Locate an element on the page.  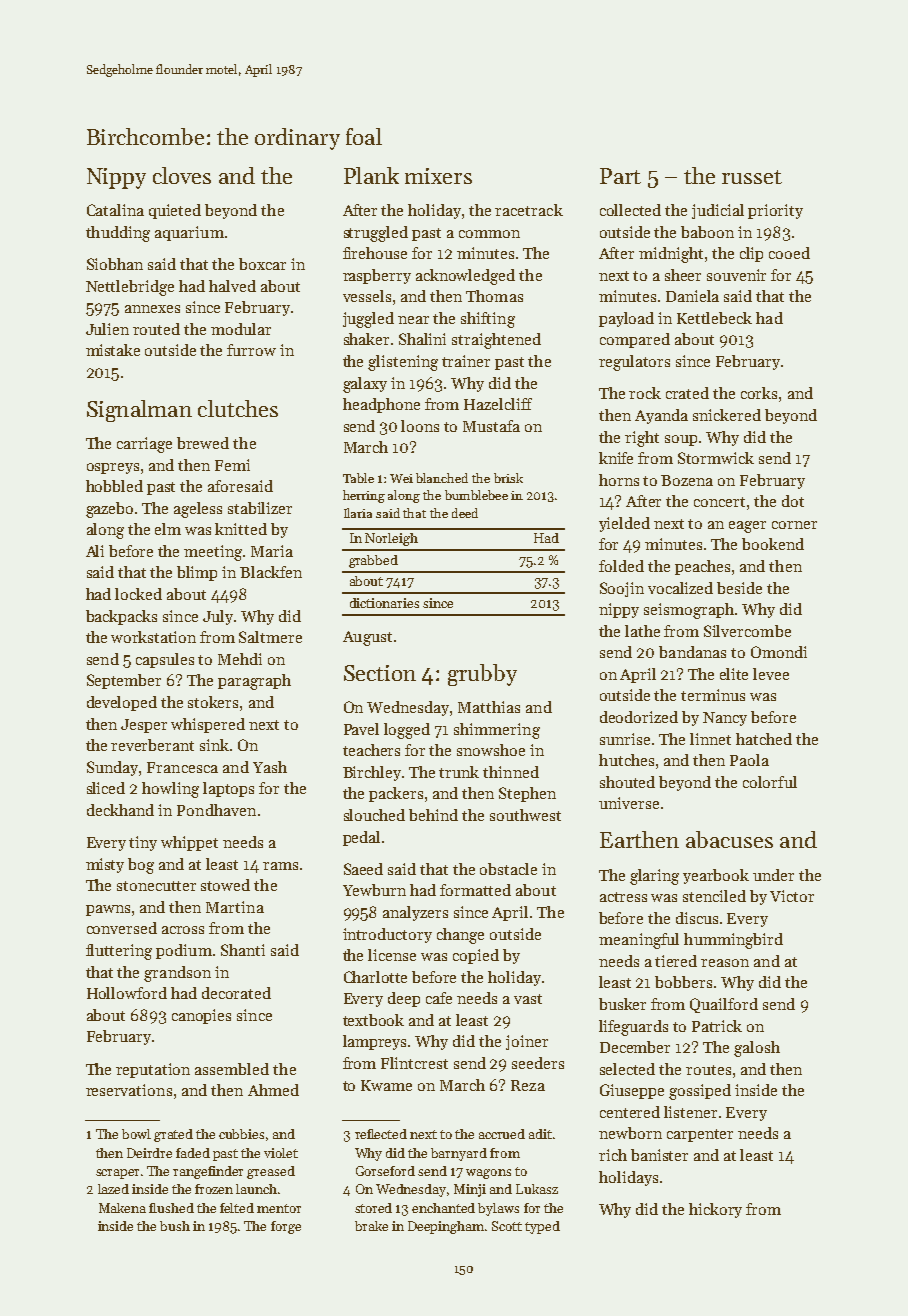
Yash is located at coordinates (270, 767).
